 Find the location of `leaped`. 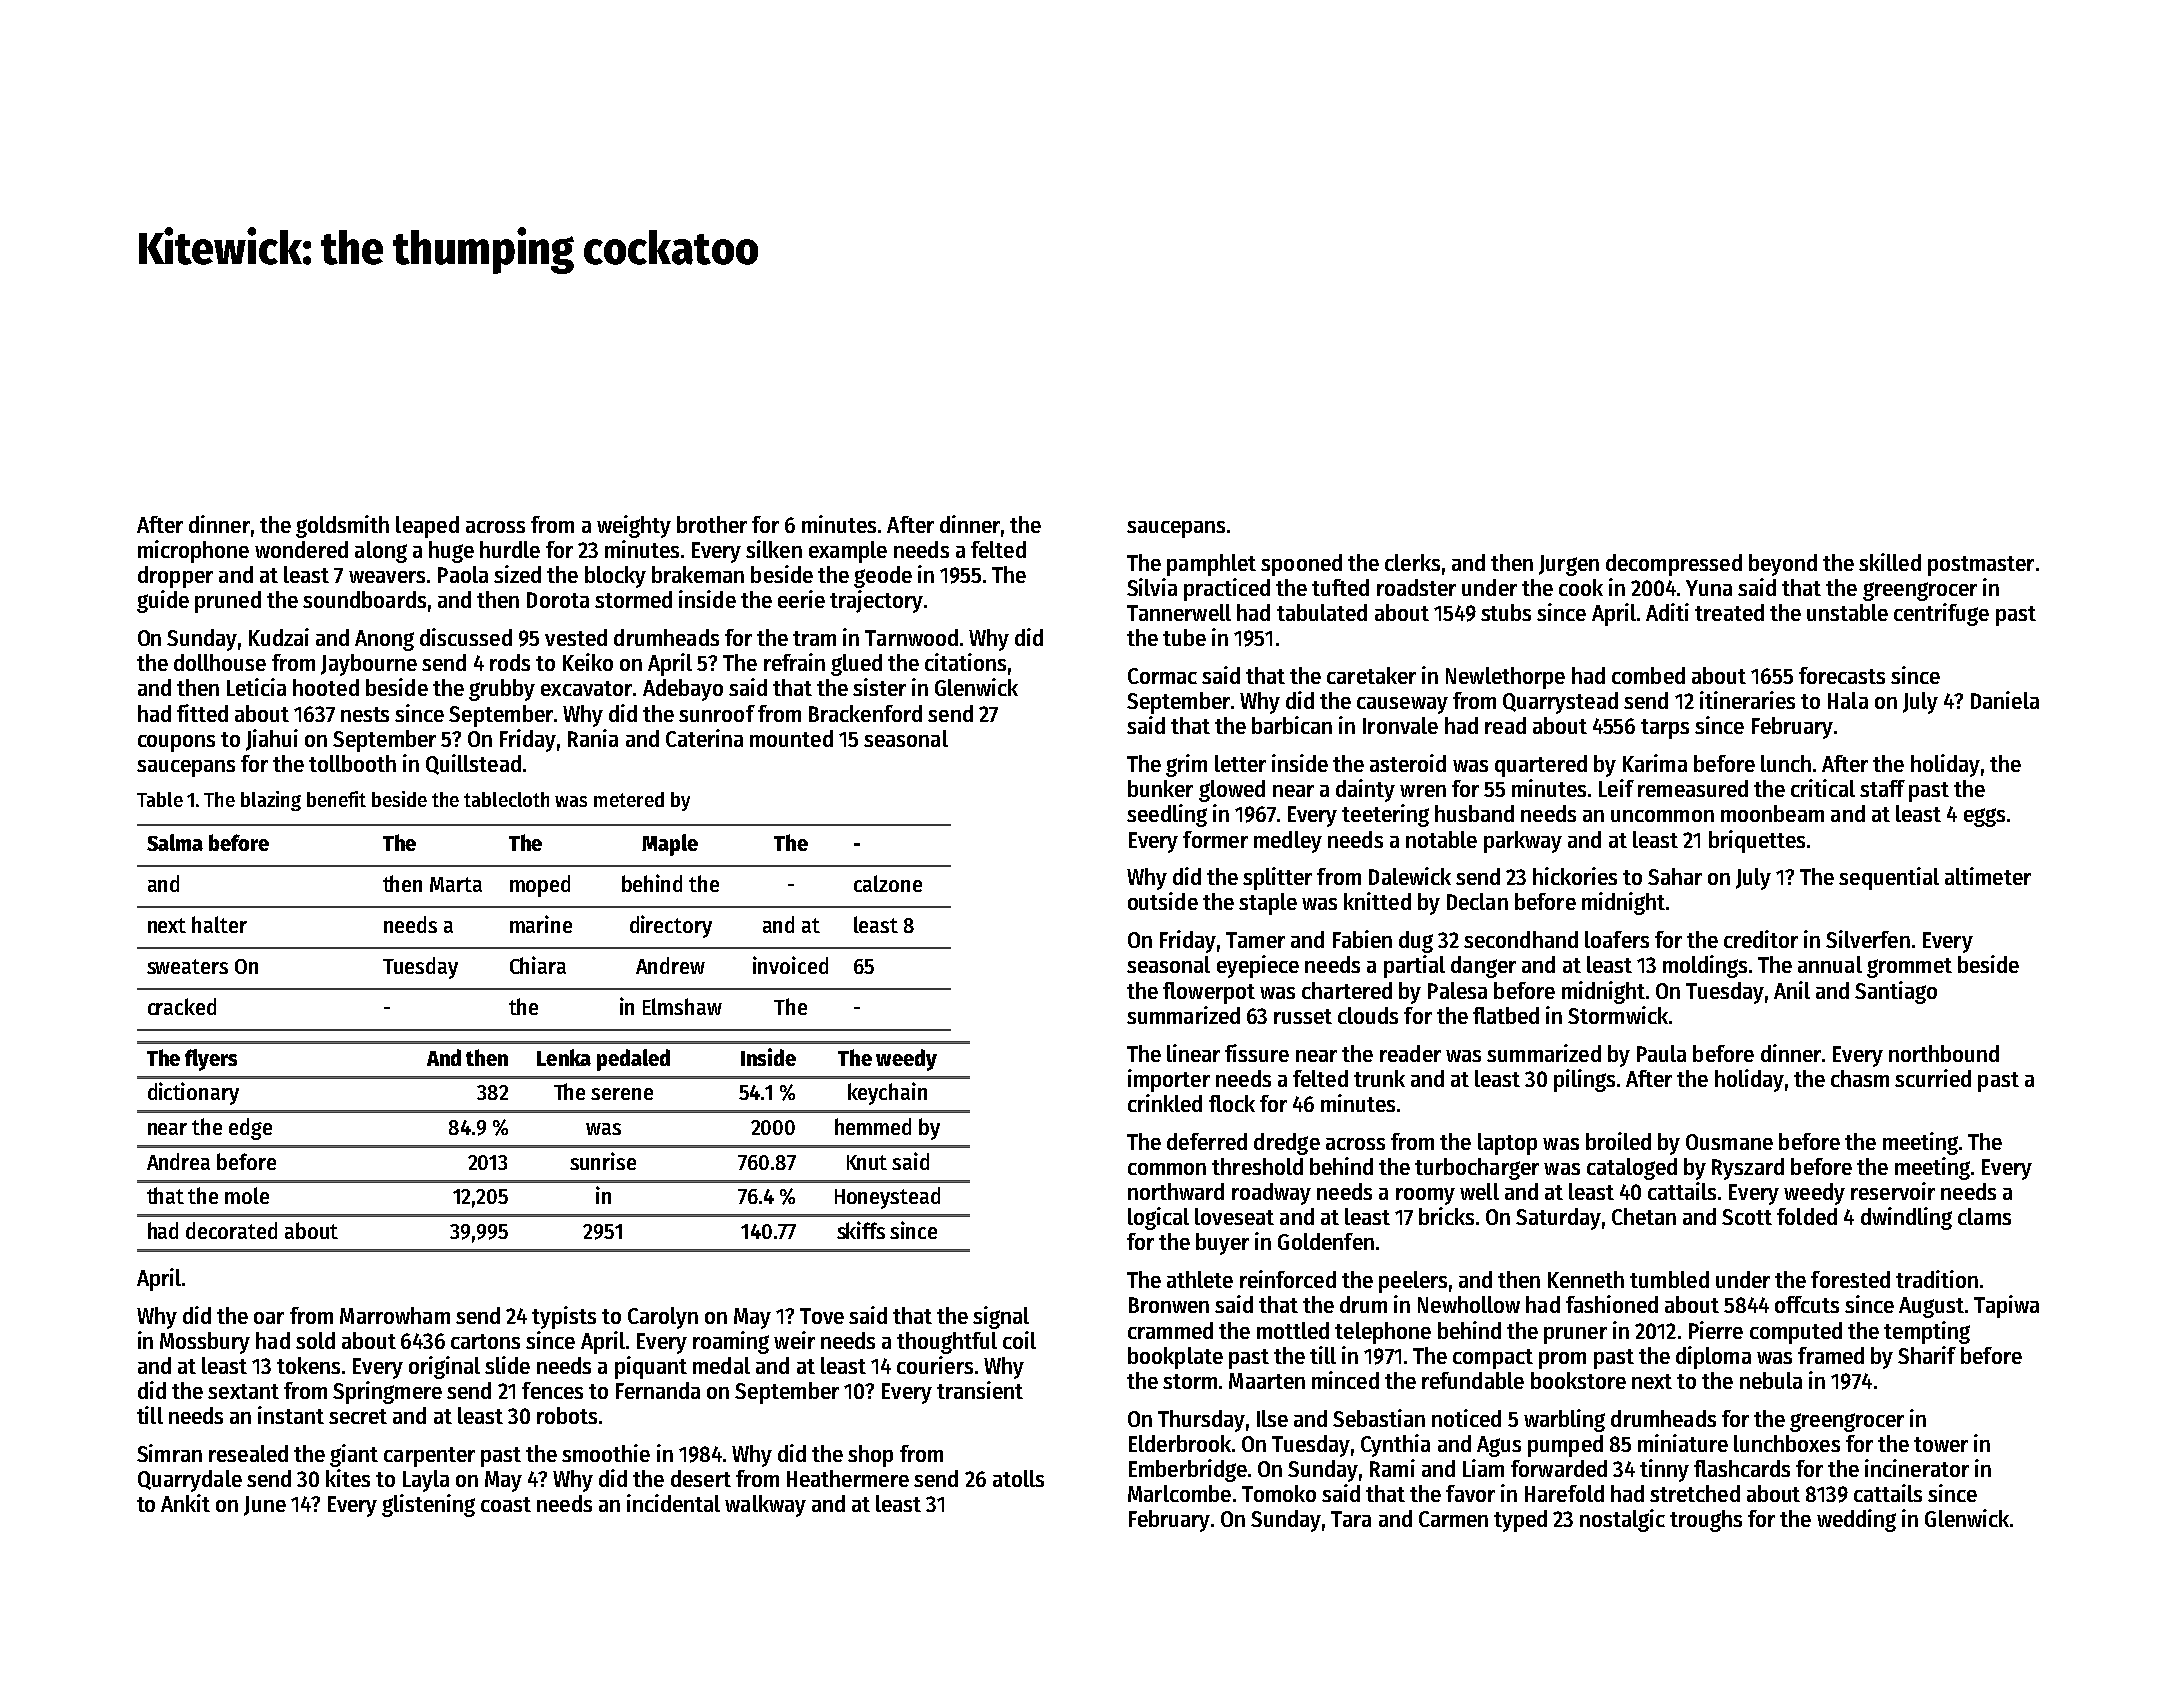

leaped is located at coordinates (427, 527).
